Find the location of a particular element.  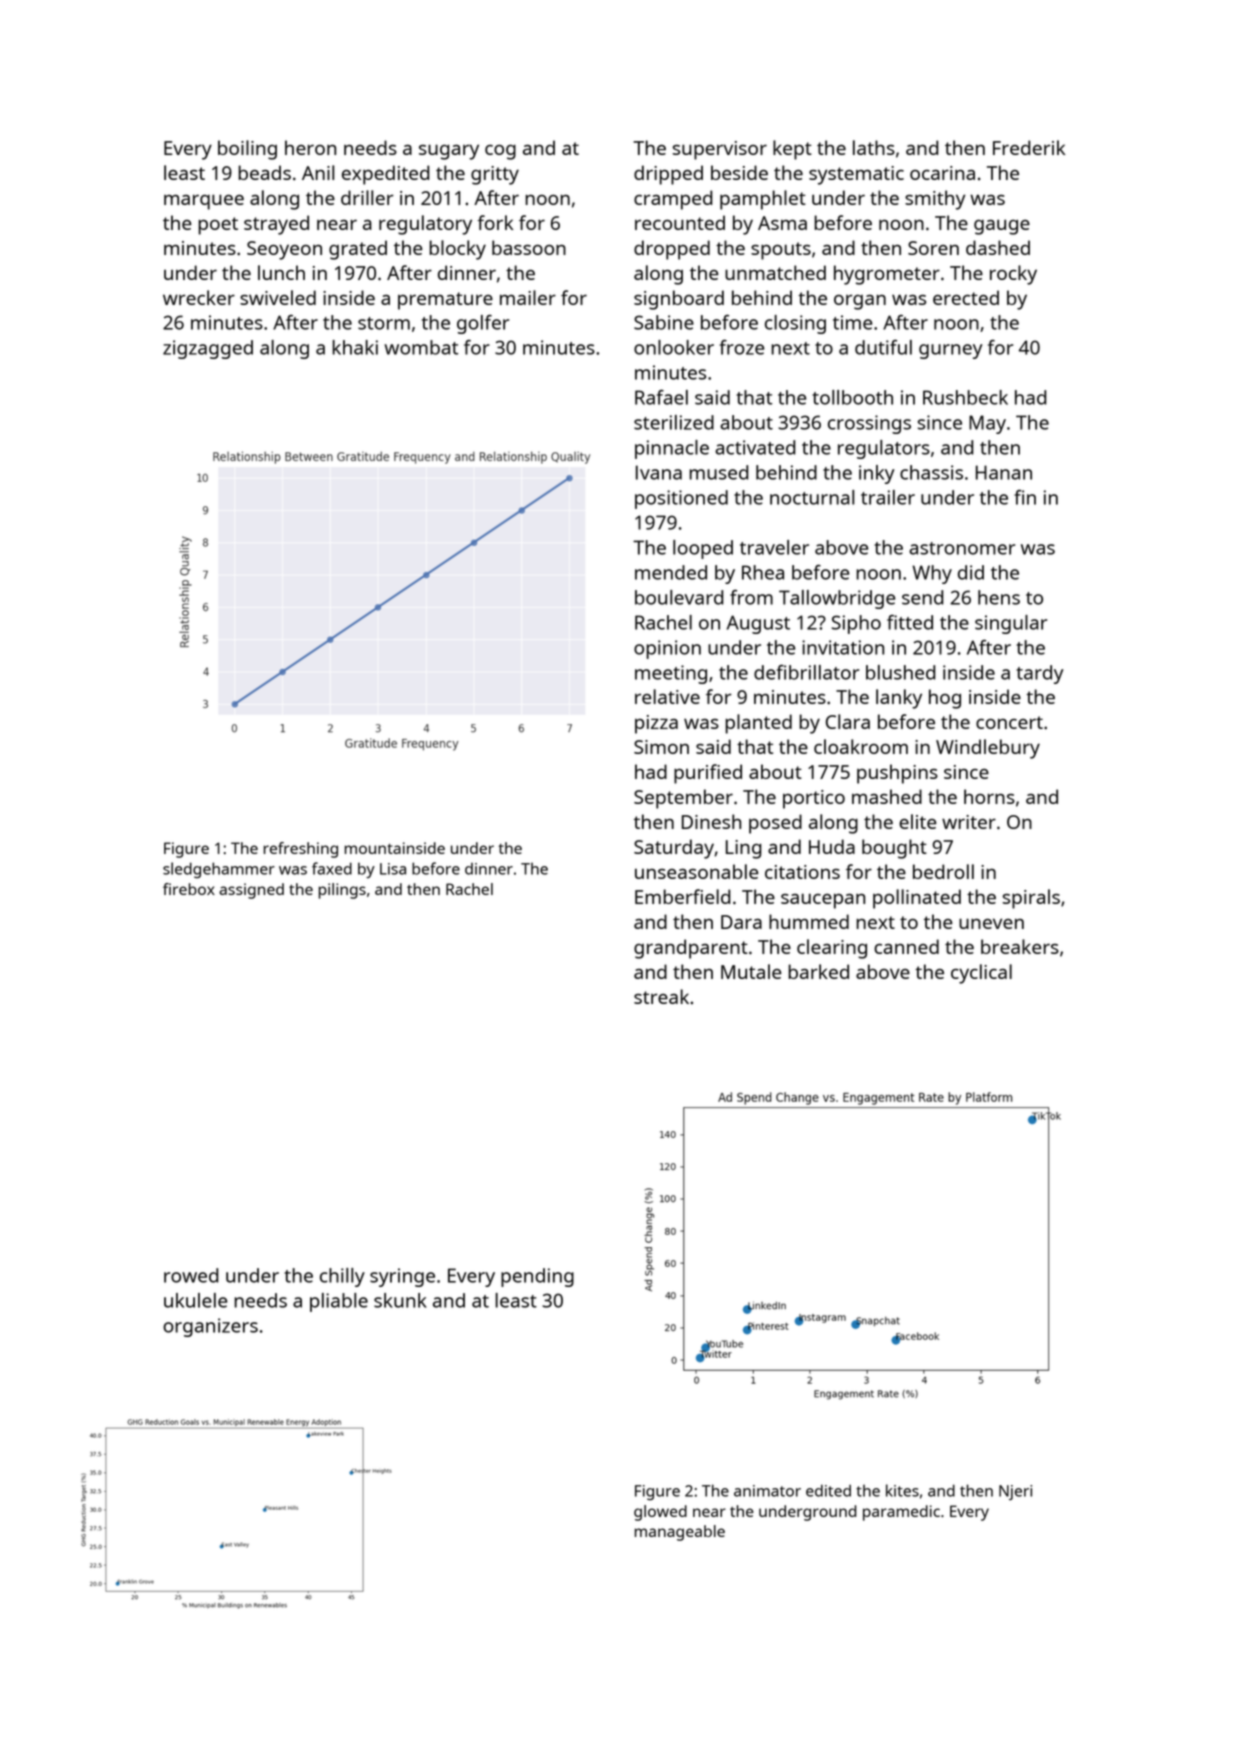

faxed is located at coordinates (332, 868).
